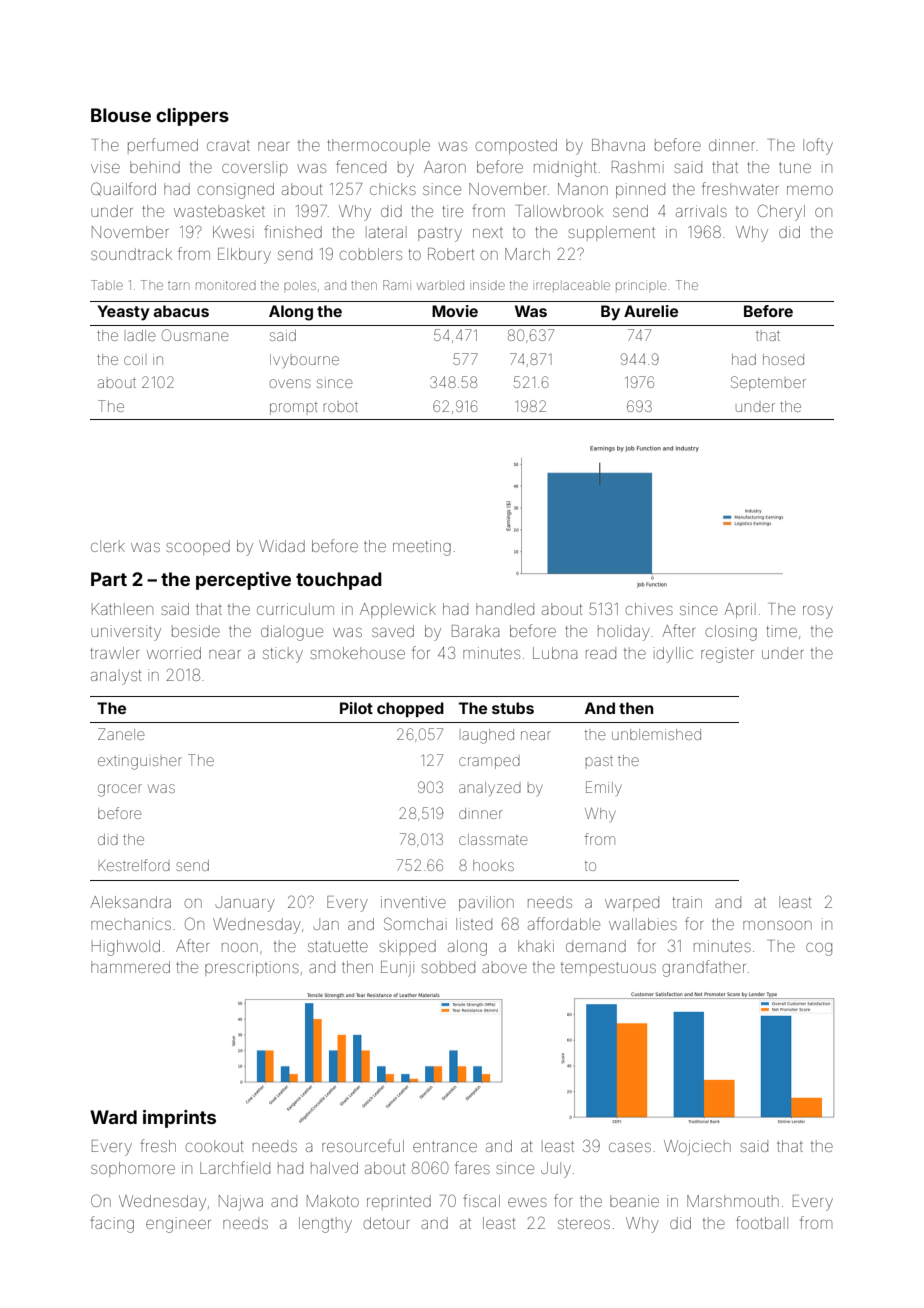 The image size is (924, 1308). I want to click on engineer, so click(178, 1225).
